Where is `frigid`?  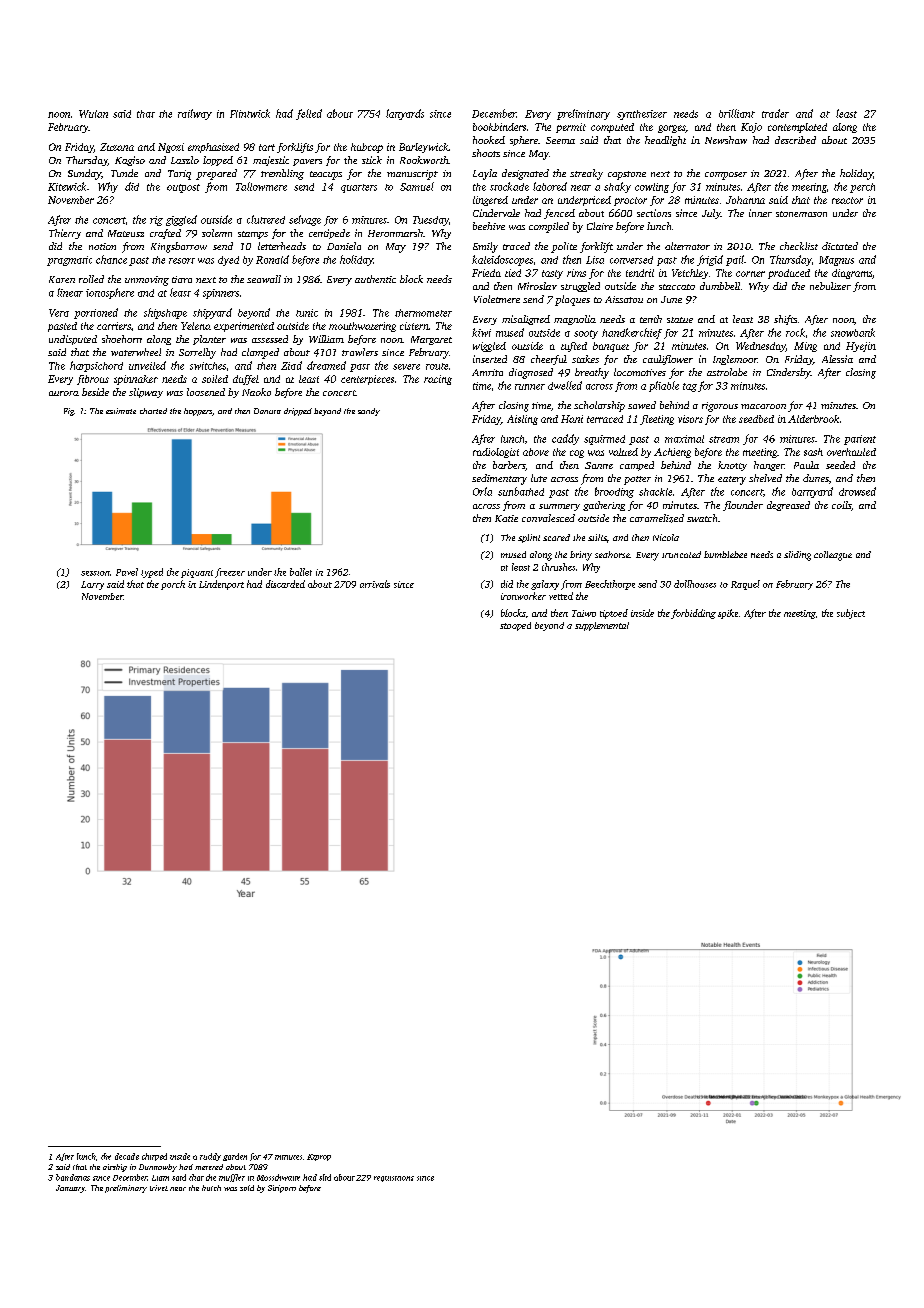
frigid is located at coordinates (710, 260).
